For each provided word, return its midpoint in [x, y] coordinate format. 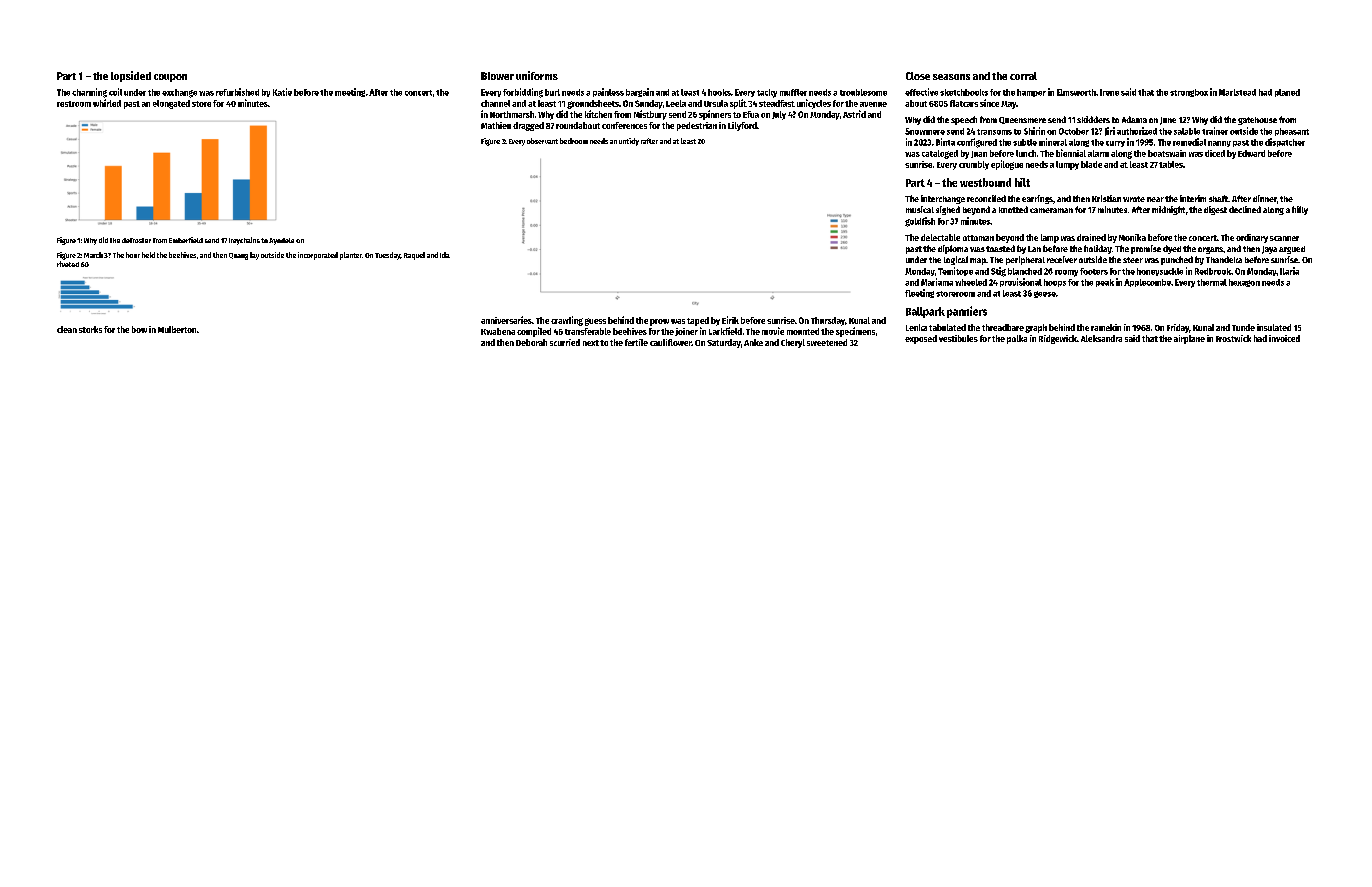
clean [67, 329]
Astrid [854, 114]
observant [542, 141]
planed [1287, 93]
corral [1023, 76]
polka [1017, 339]
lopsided [131, 76]
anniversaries [506, 320]
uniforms [537, 75]
